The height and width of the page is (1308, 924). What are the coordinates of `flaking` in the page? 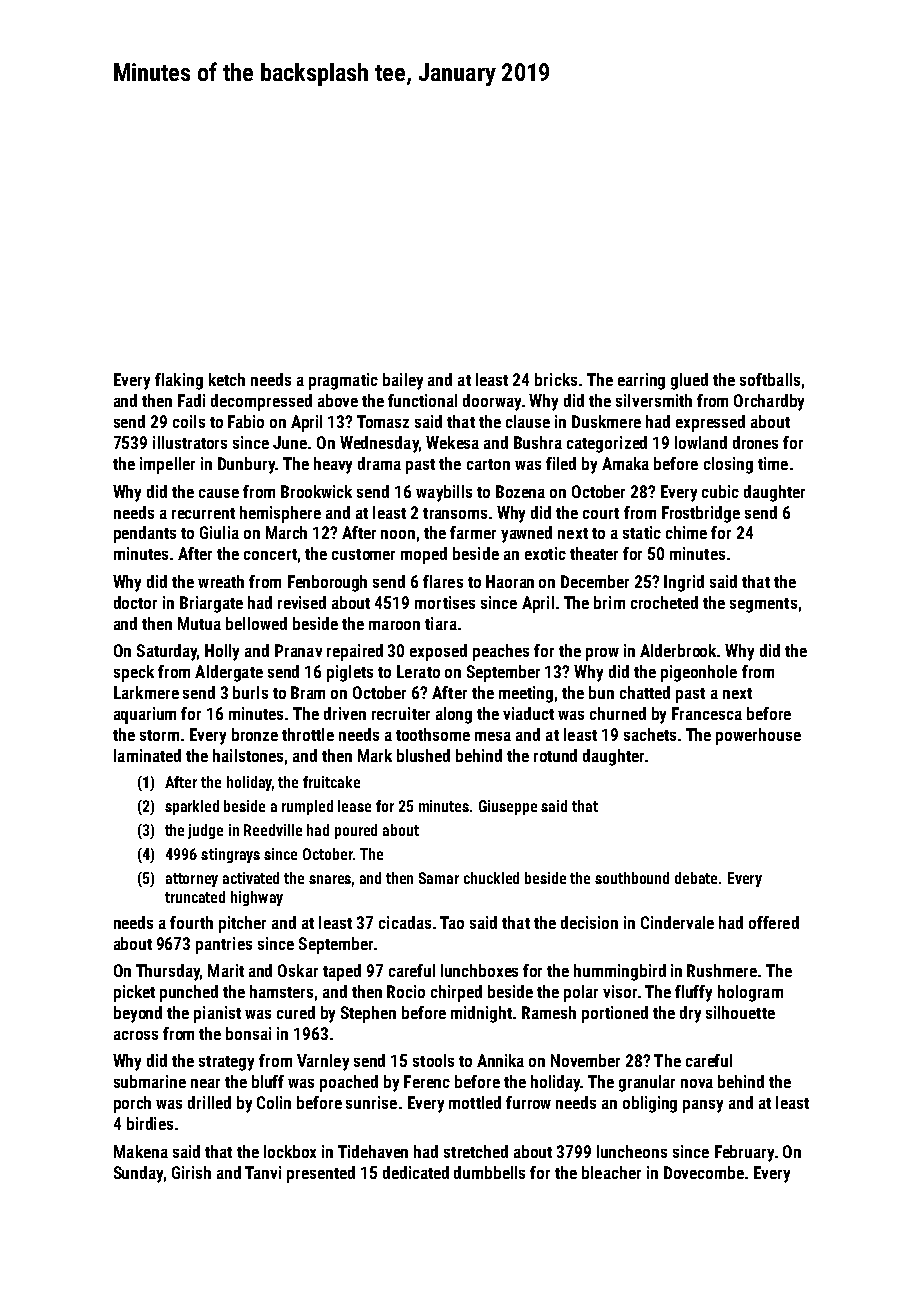 It's located at (179, 381).
